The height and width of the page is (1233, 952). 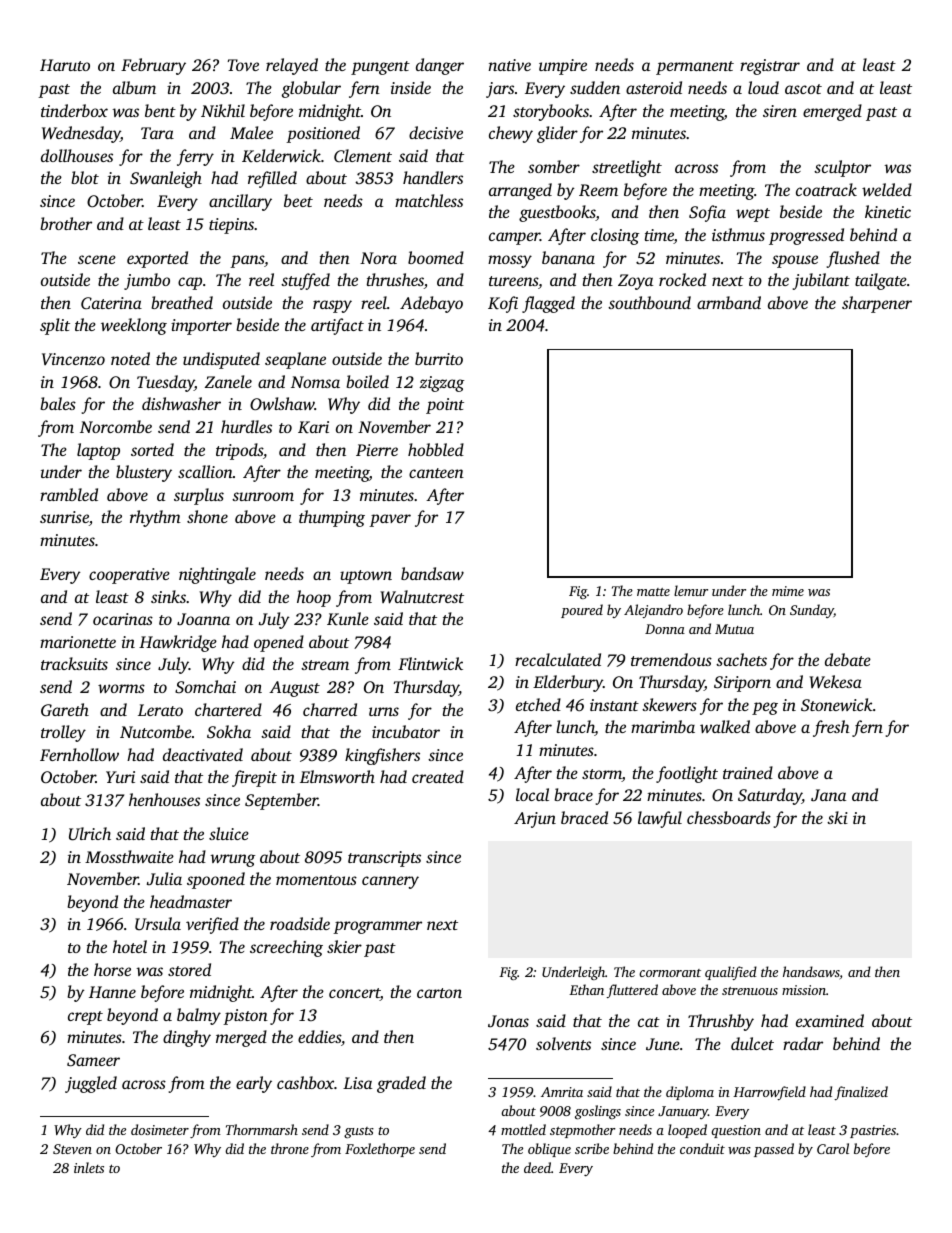 I want to click on Steven, so click(x=72, y=1149).
